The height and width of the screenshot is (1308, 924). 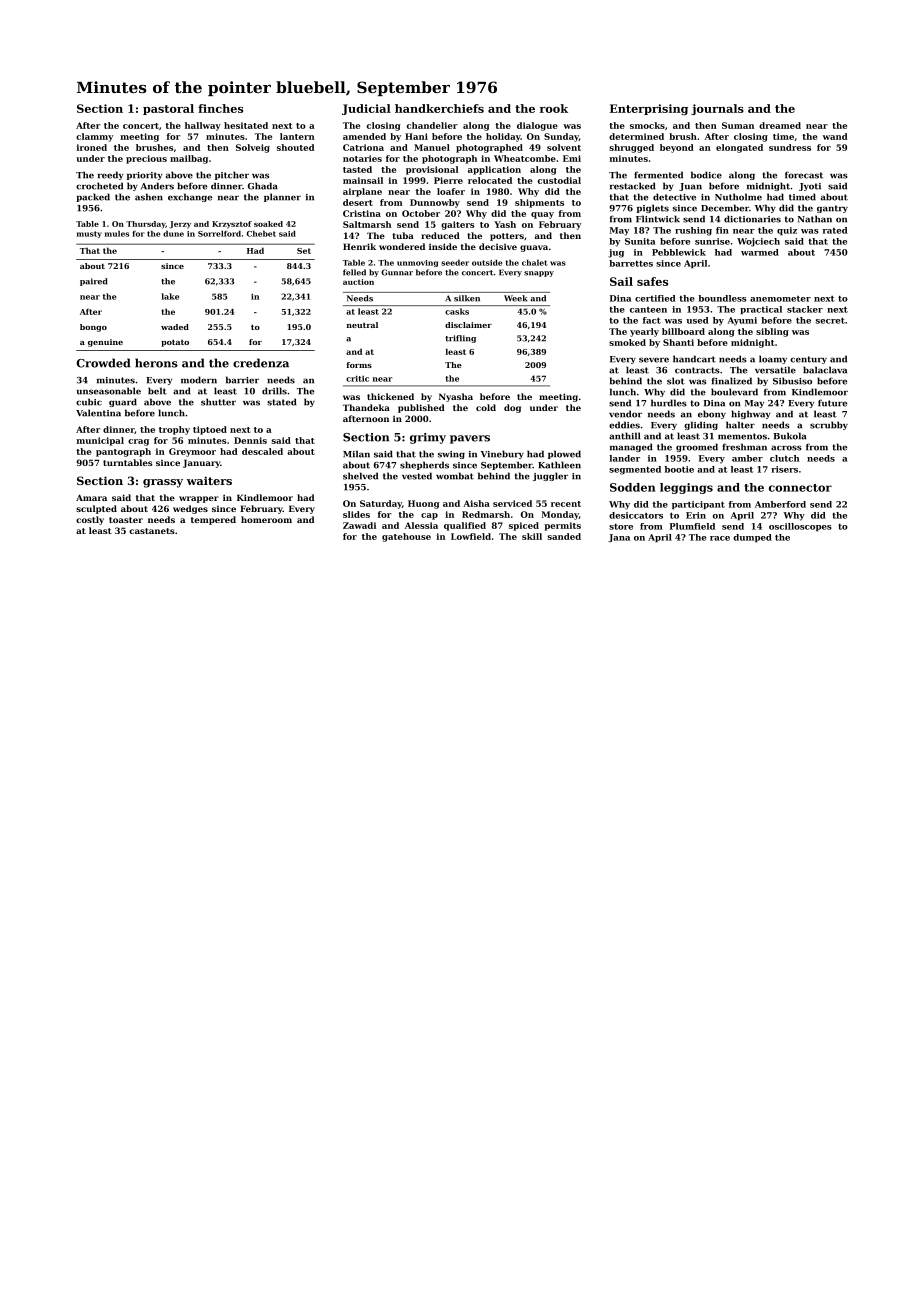 What do you see at coordinates (366, 109) in the screenshot?
I see `Judicial` at bounding box center [366, 109].
